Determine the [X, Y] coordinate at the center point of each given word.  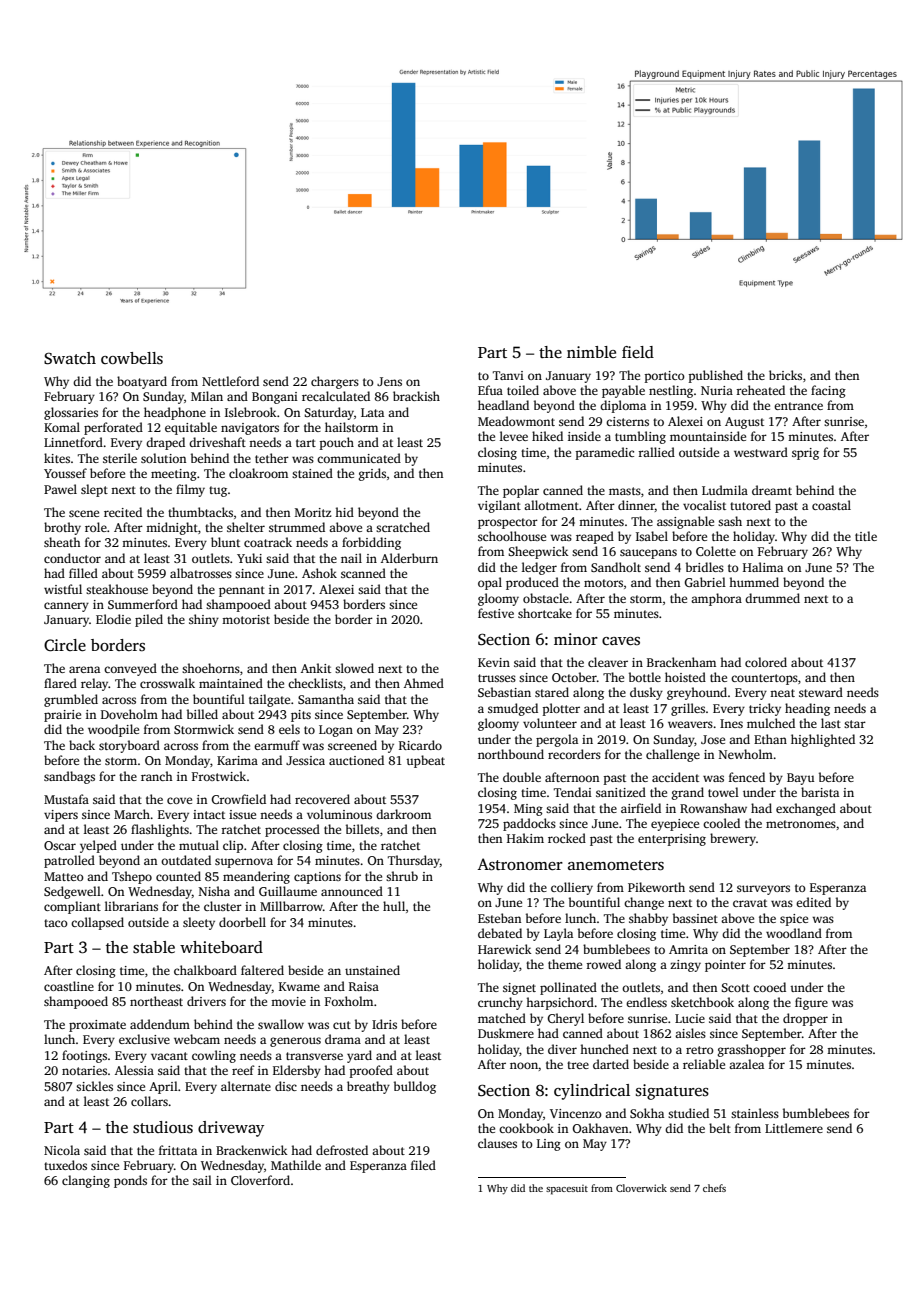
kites [57, 458]
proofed [371, 1071]
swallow [281, 1024]
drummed [772, 598]
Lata [372, 412]
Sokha [647, 1113]
